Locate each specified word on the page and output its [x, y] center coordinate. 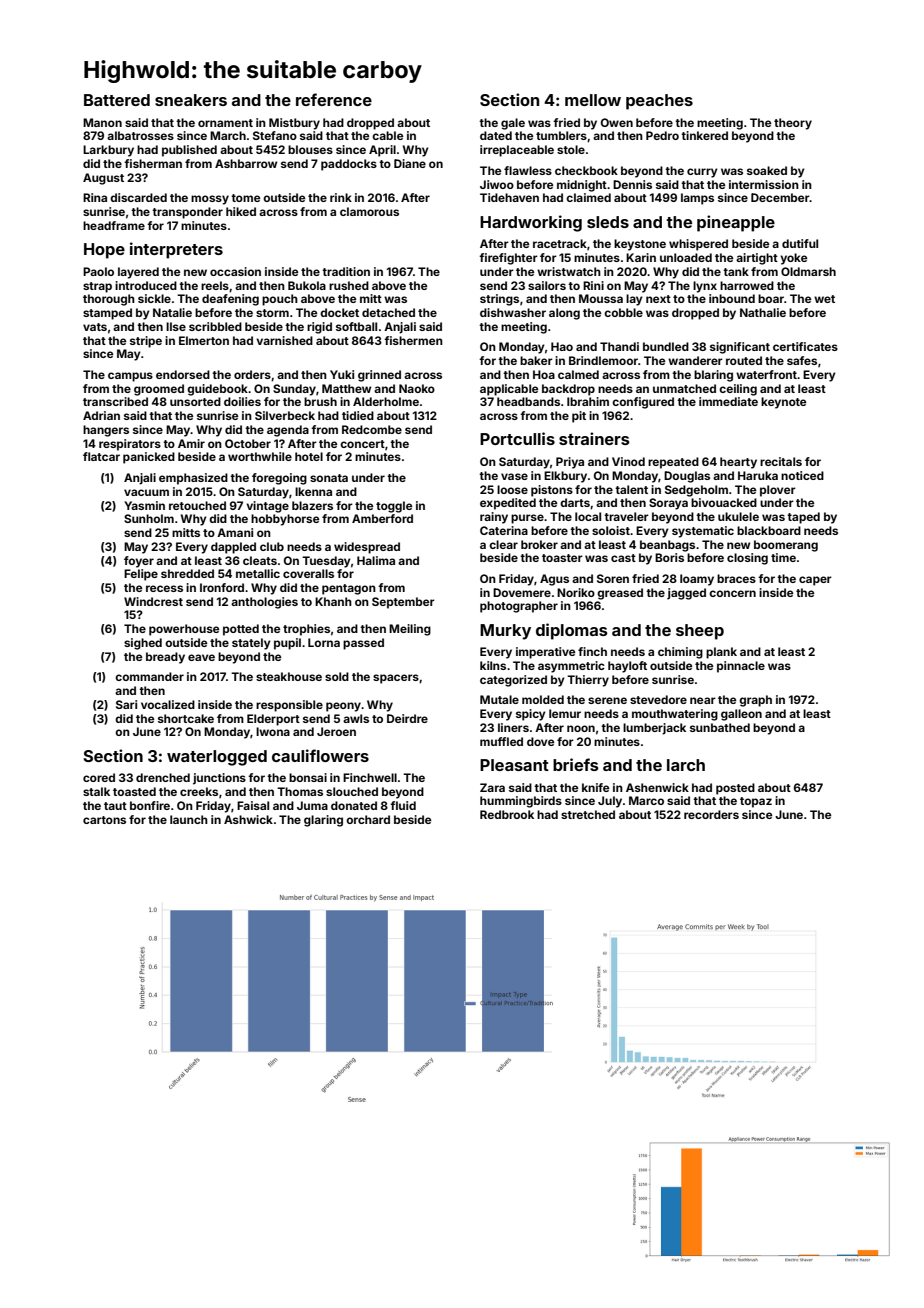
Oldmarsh [808, 271]
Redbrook [507, 814]
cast [623, 558]
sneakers [191, 100]
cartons [104, 820]
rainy [494, 518]
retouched [197, 505]
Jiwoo [497, 184]
